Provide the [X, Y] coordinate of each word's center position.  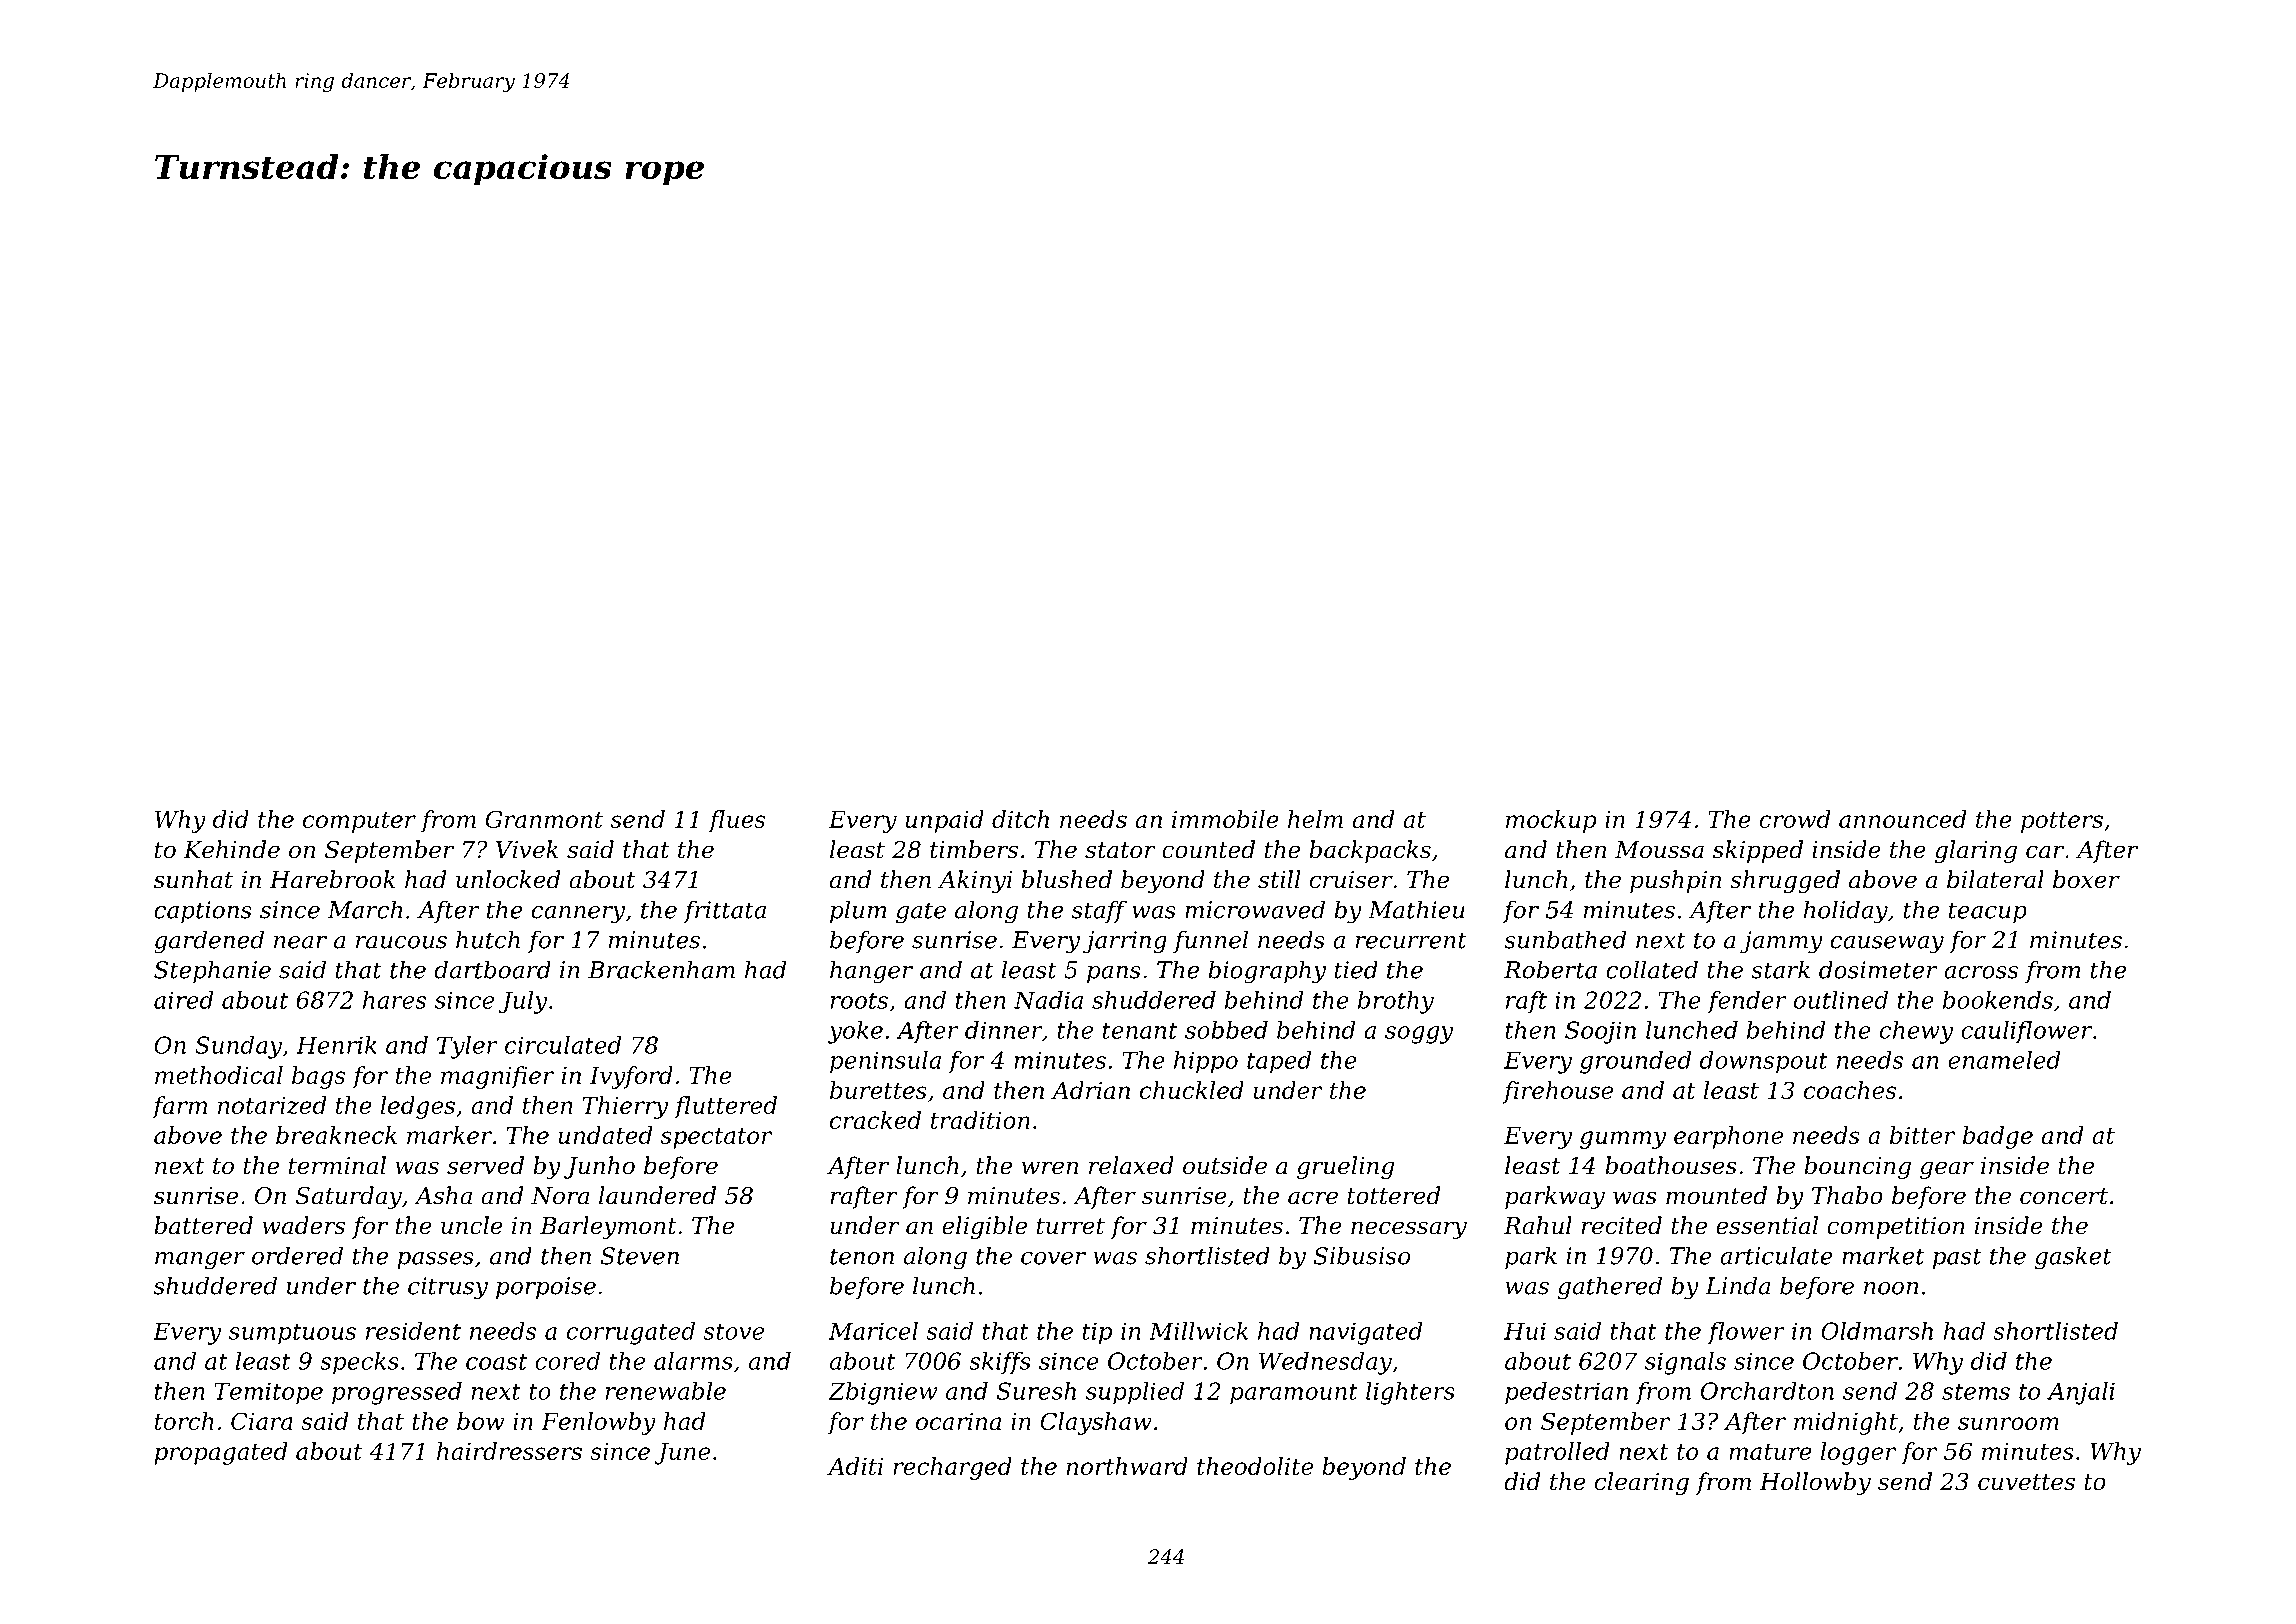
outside [1225, 1165]
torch [184, 1421]
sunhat [193, 879]
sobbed [1226, 1030]
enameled [2004, 1060]
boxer [2086, 879]
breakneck [336, 1135]
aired [184, 1000]
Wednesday [1325, 1363]
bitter [1923, 1135]
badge [1998, 1137]
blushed [1066, 879]
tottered [1393, 1195]
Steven [640, 1256]
